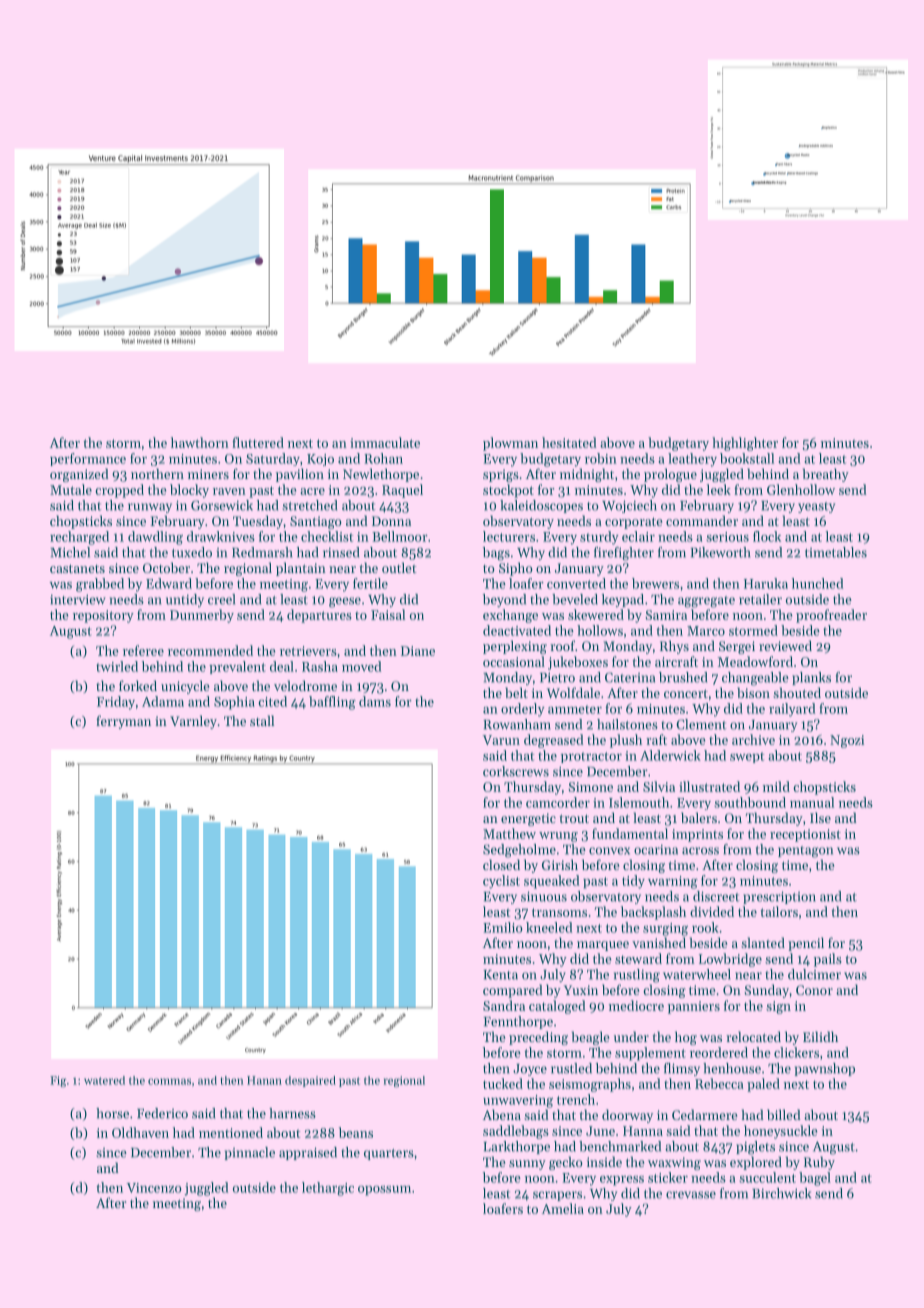 The image size is (924, 1308). Describe the element at coordinates (510, 444) in the screenshot. I see `plowman` at that location.
